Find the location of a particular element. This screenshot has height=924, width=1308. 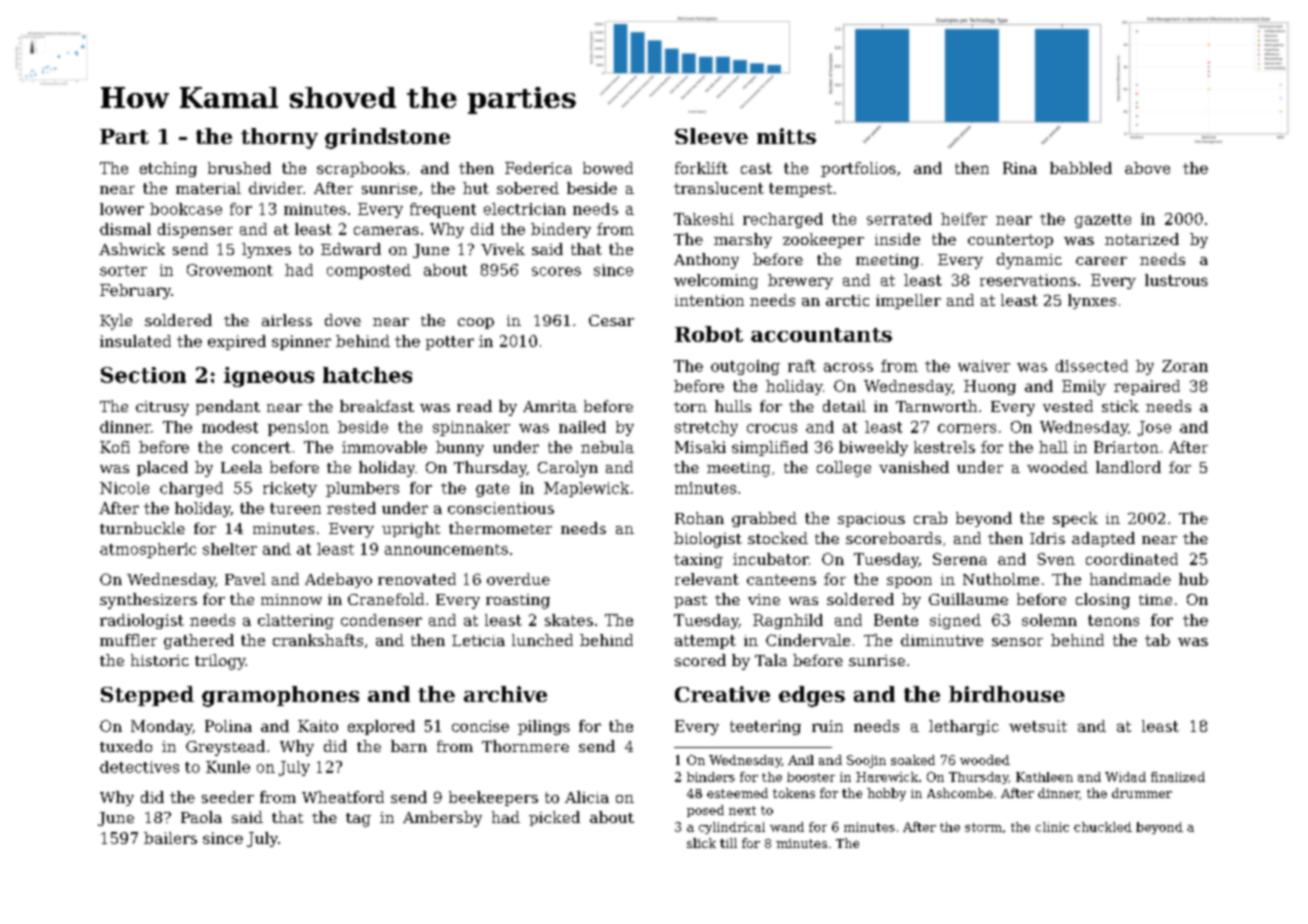

bailers is located at coordinates (170, 838).
